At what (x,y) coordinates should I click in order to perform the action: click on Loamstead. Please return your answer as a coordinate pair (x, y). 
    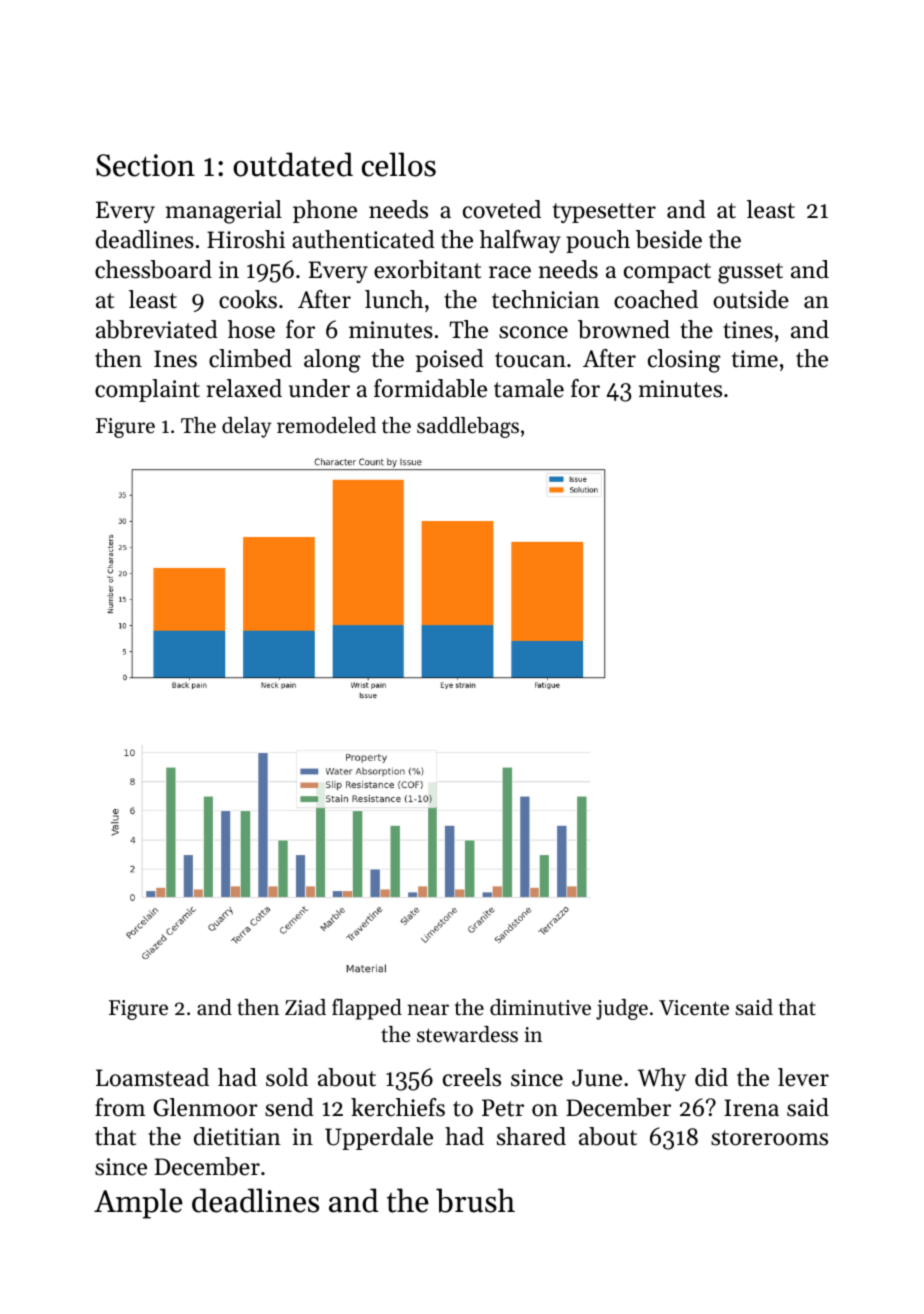
    Looking at the image, I should click on (152, 1077).
